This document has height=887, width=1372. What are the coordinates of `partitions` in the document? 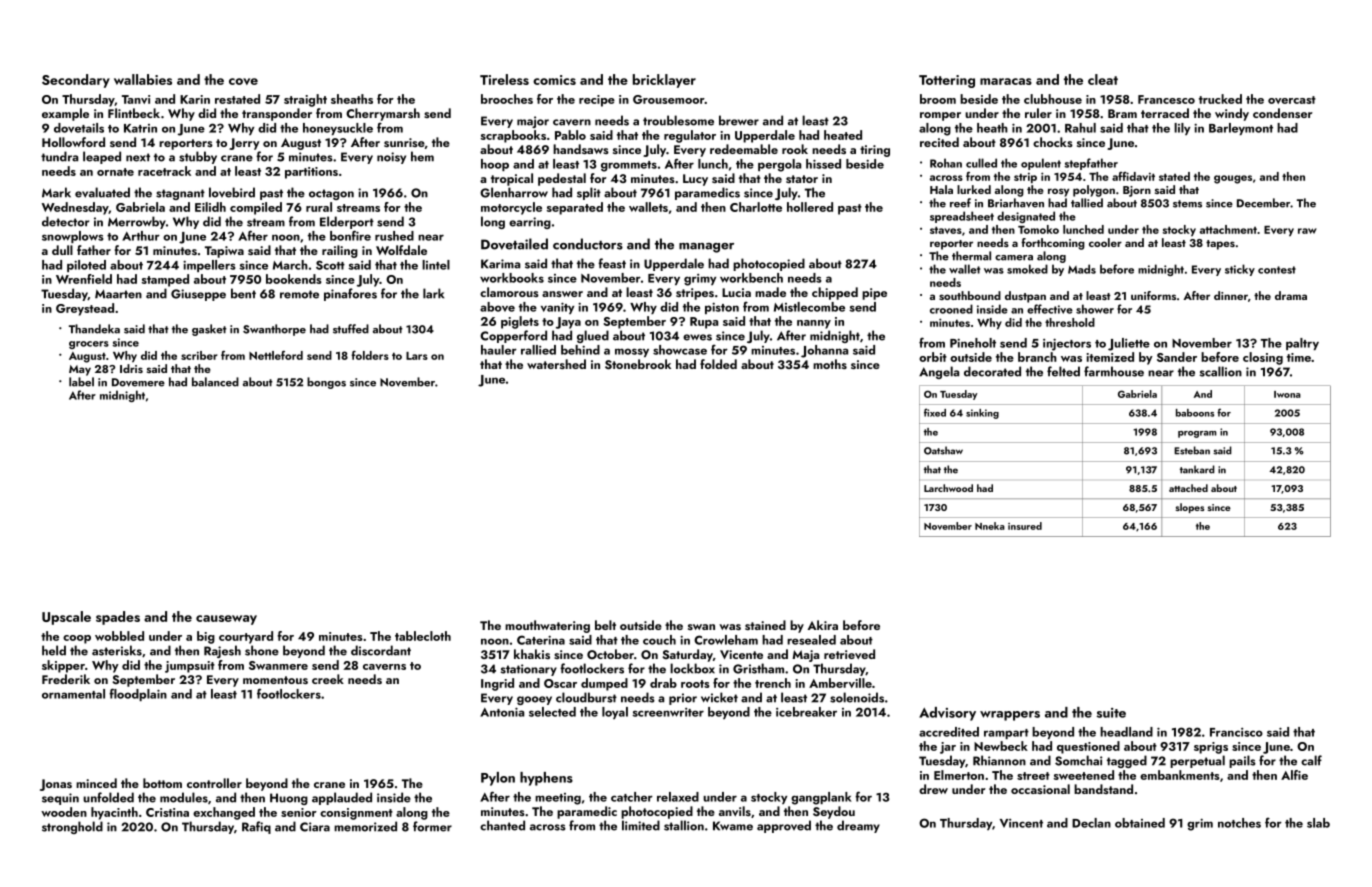 It's located at (311, 173).
